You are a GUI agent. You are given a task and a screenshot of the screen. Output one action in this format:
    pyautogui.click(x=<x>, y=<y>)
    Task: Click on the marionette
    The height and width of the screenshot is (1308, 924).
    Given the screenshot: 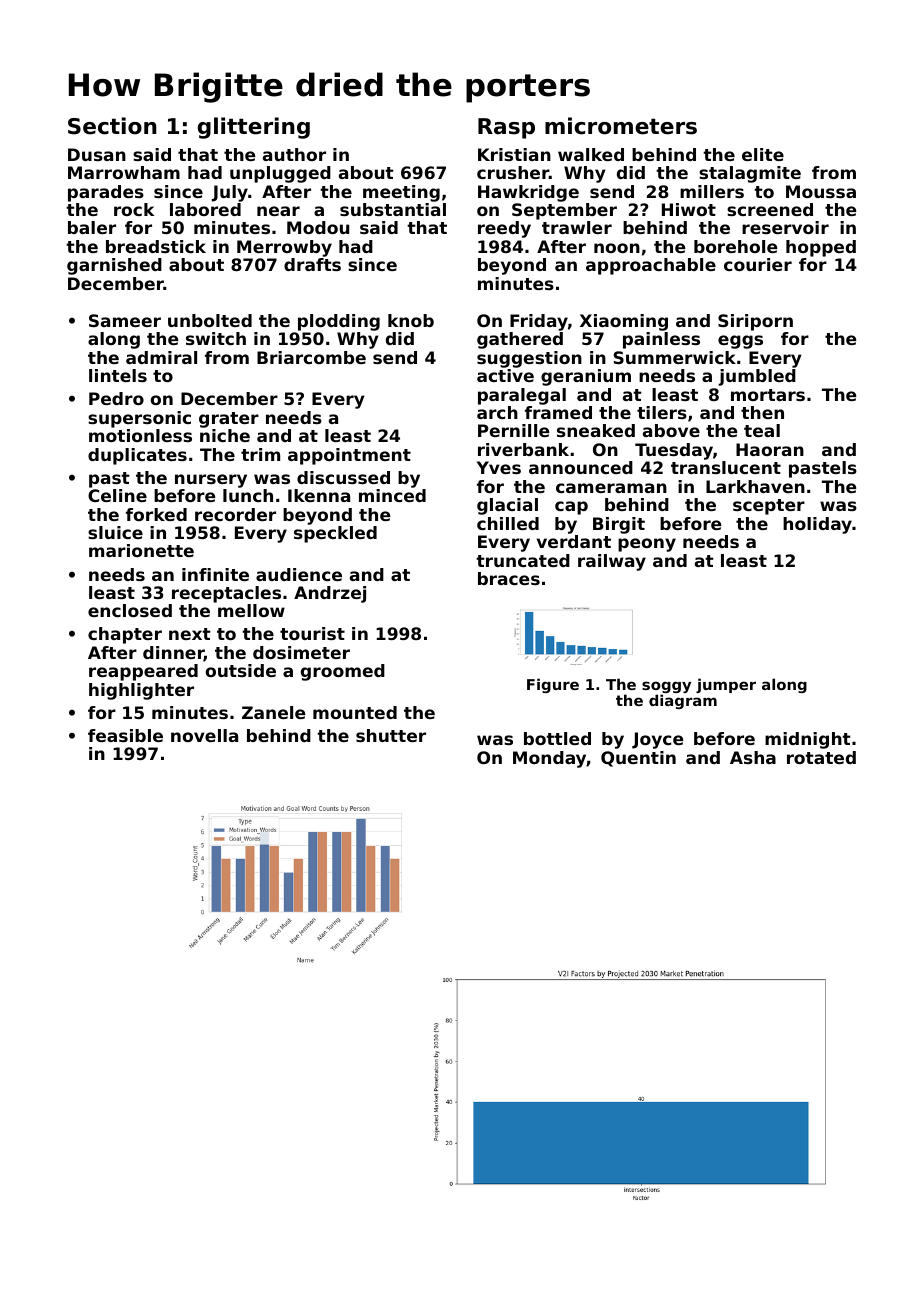 What is the action you would take?
    pyautogui.click(x=141, y=550)
